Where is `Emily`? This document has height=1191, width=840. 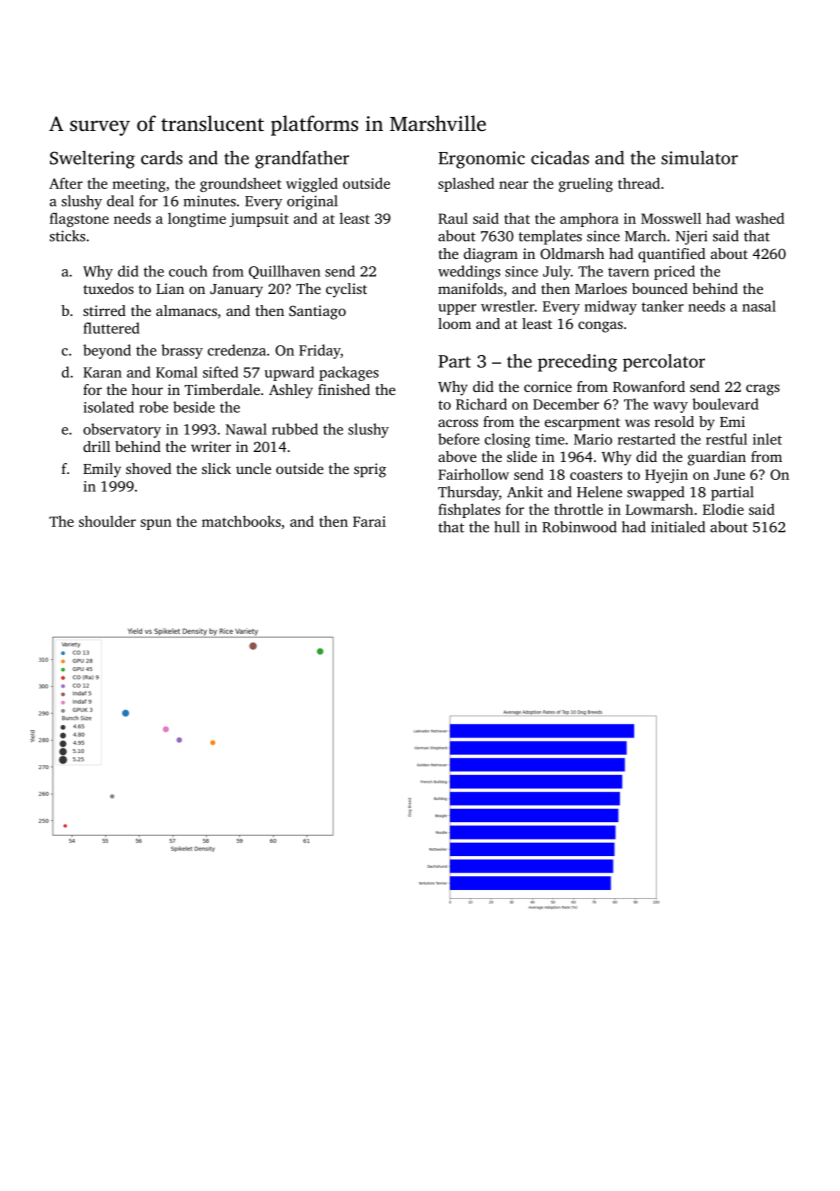
Emily is located at coordinates (102, 470).
